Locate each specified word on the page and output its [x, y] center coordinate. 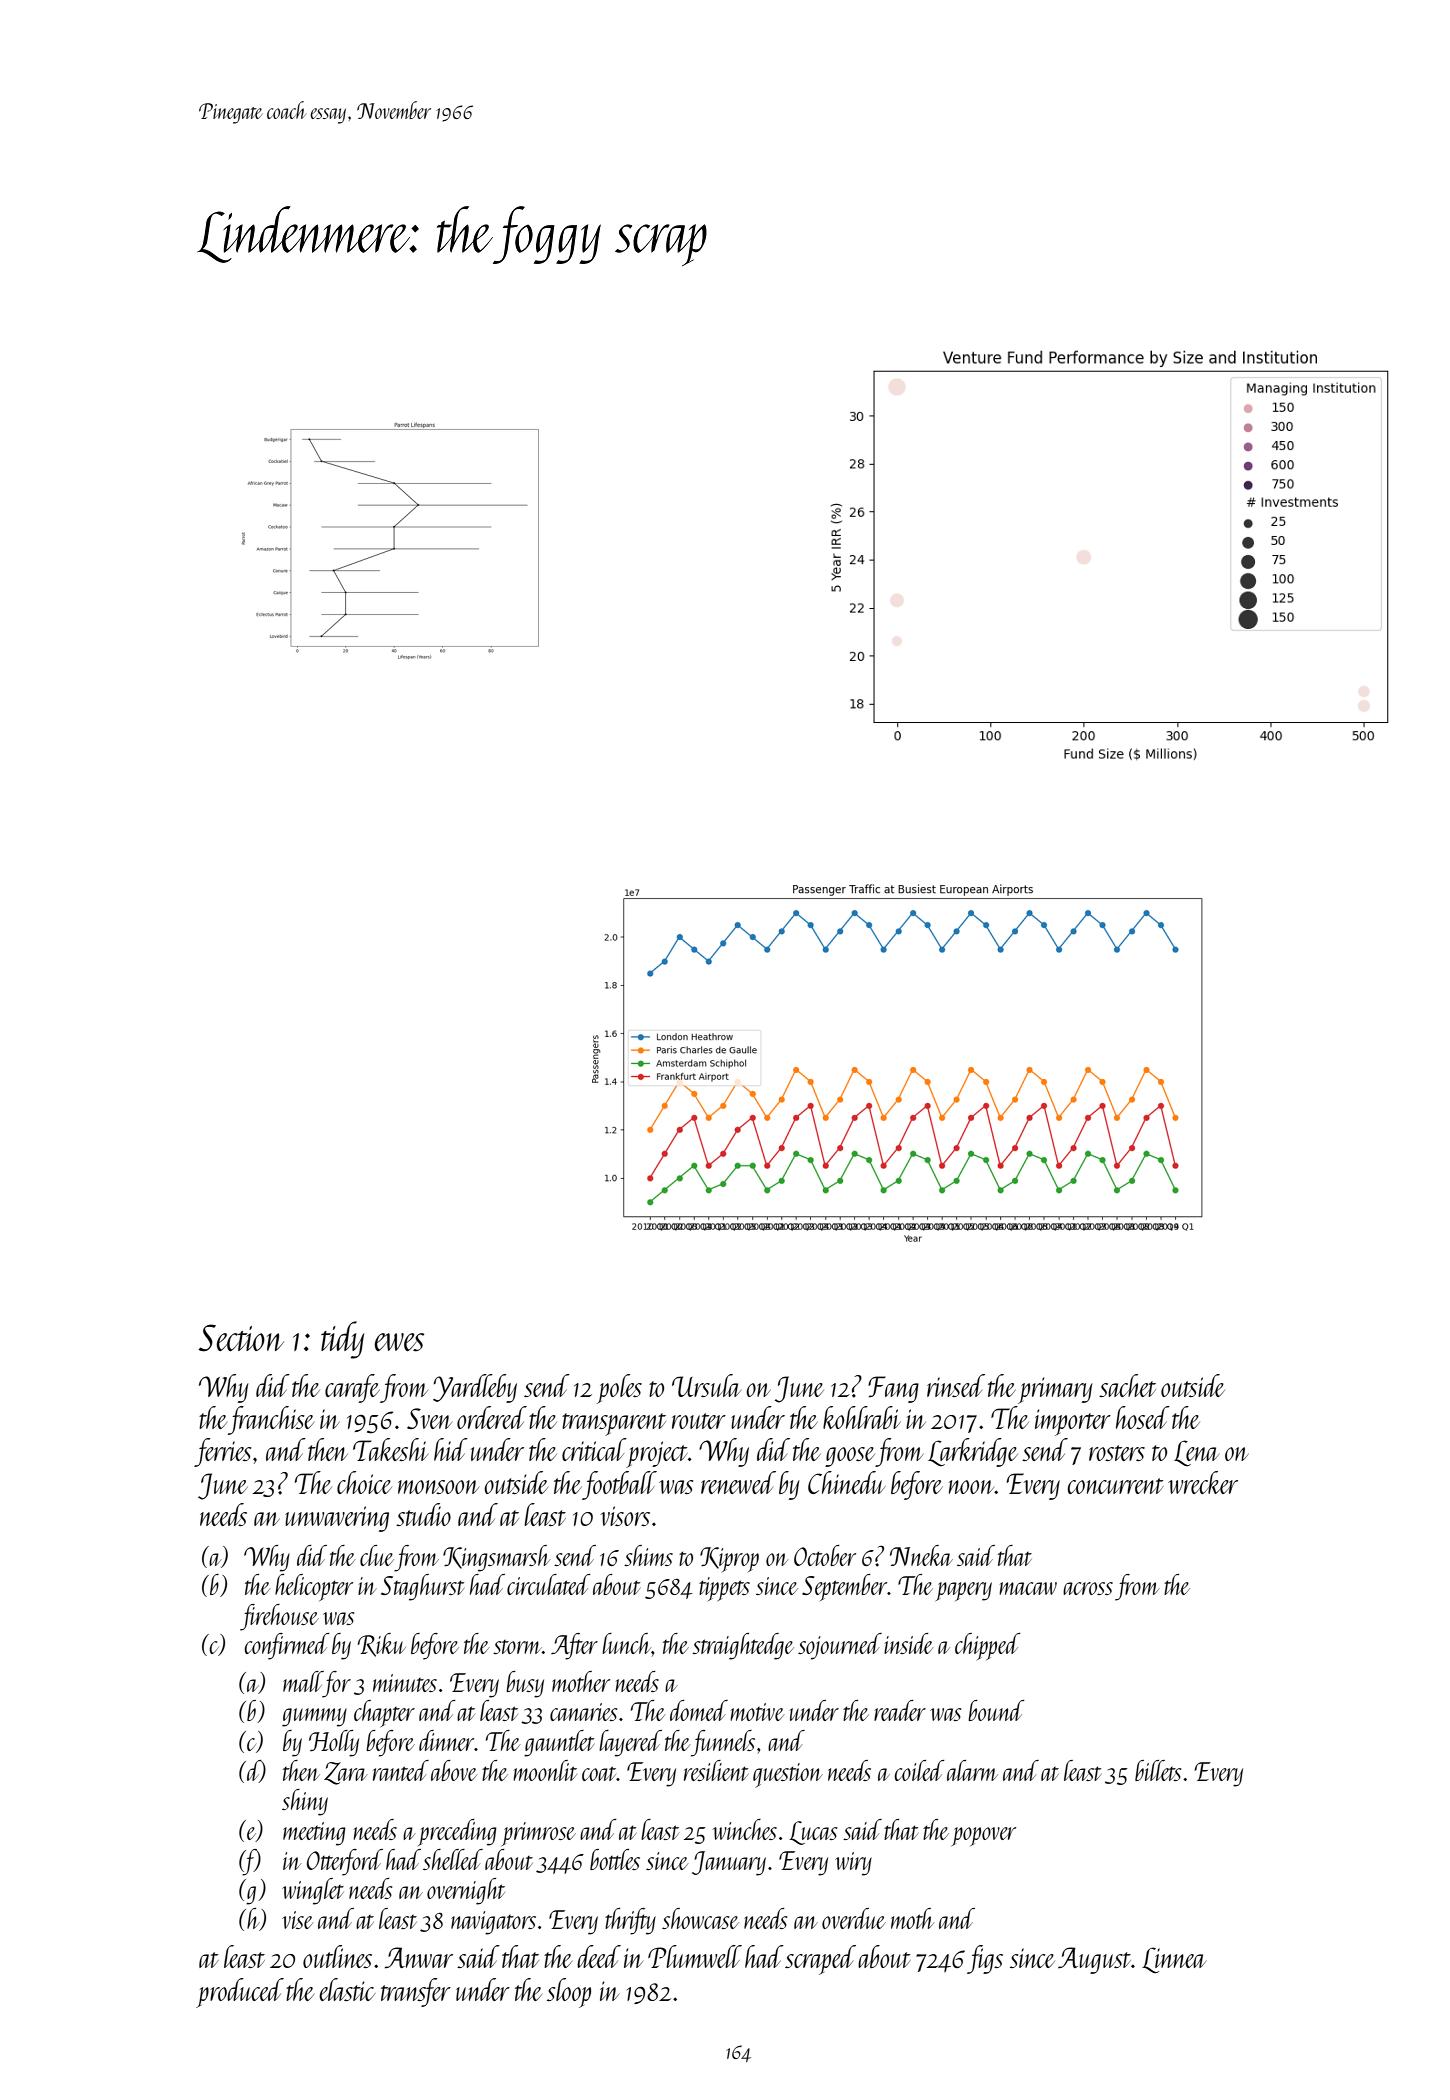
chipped [988, 1646]
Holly [334, 1743]
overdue [854, 1918]
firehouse [279, 1617]
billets [1158, 1770]
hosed [1143, 1417]
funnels [723, 1743]
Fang [893, 1389]
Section [241, 1338]
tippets [724, 1589]
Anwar [419, 1957]
